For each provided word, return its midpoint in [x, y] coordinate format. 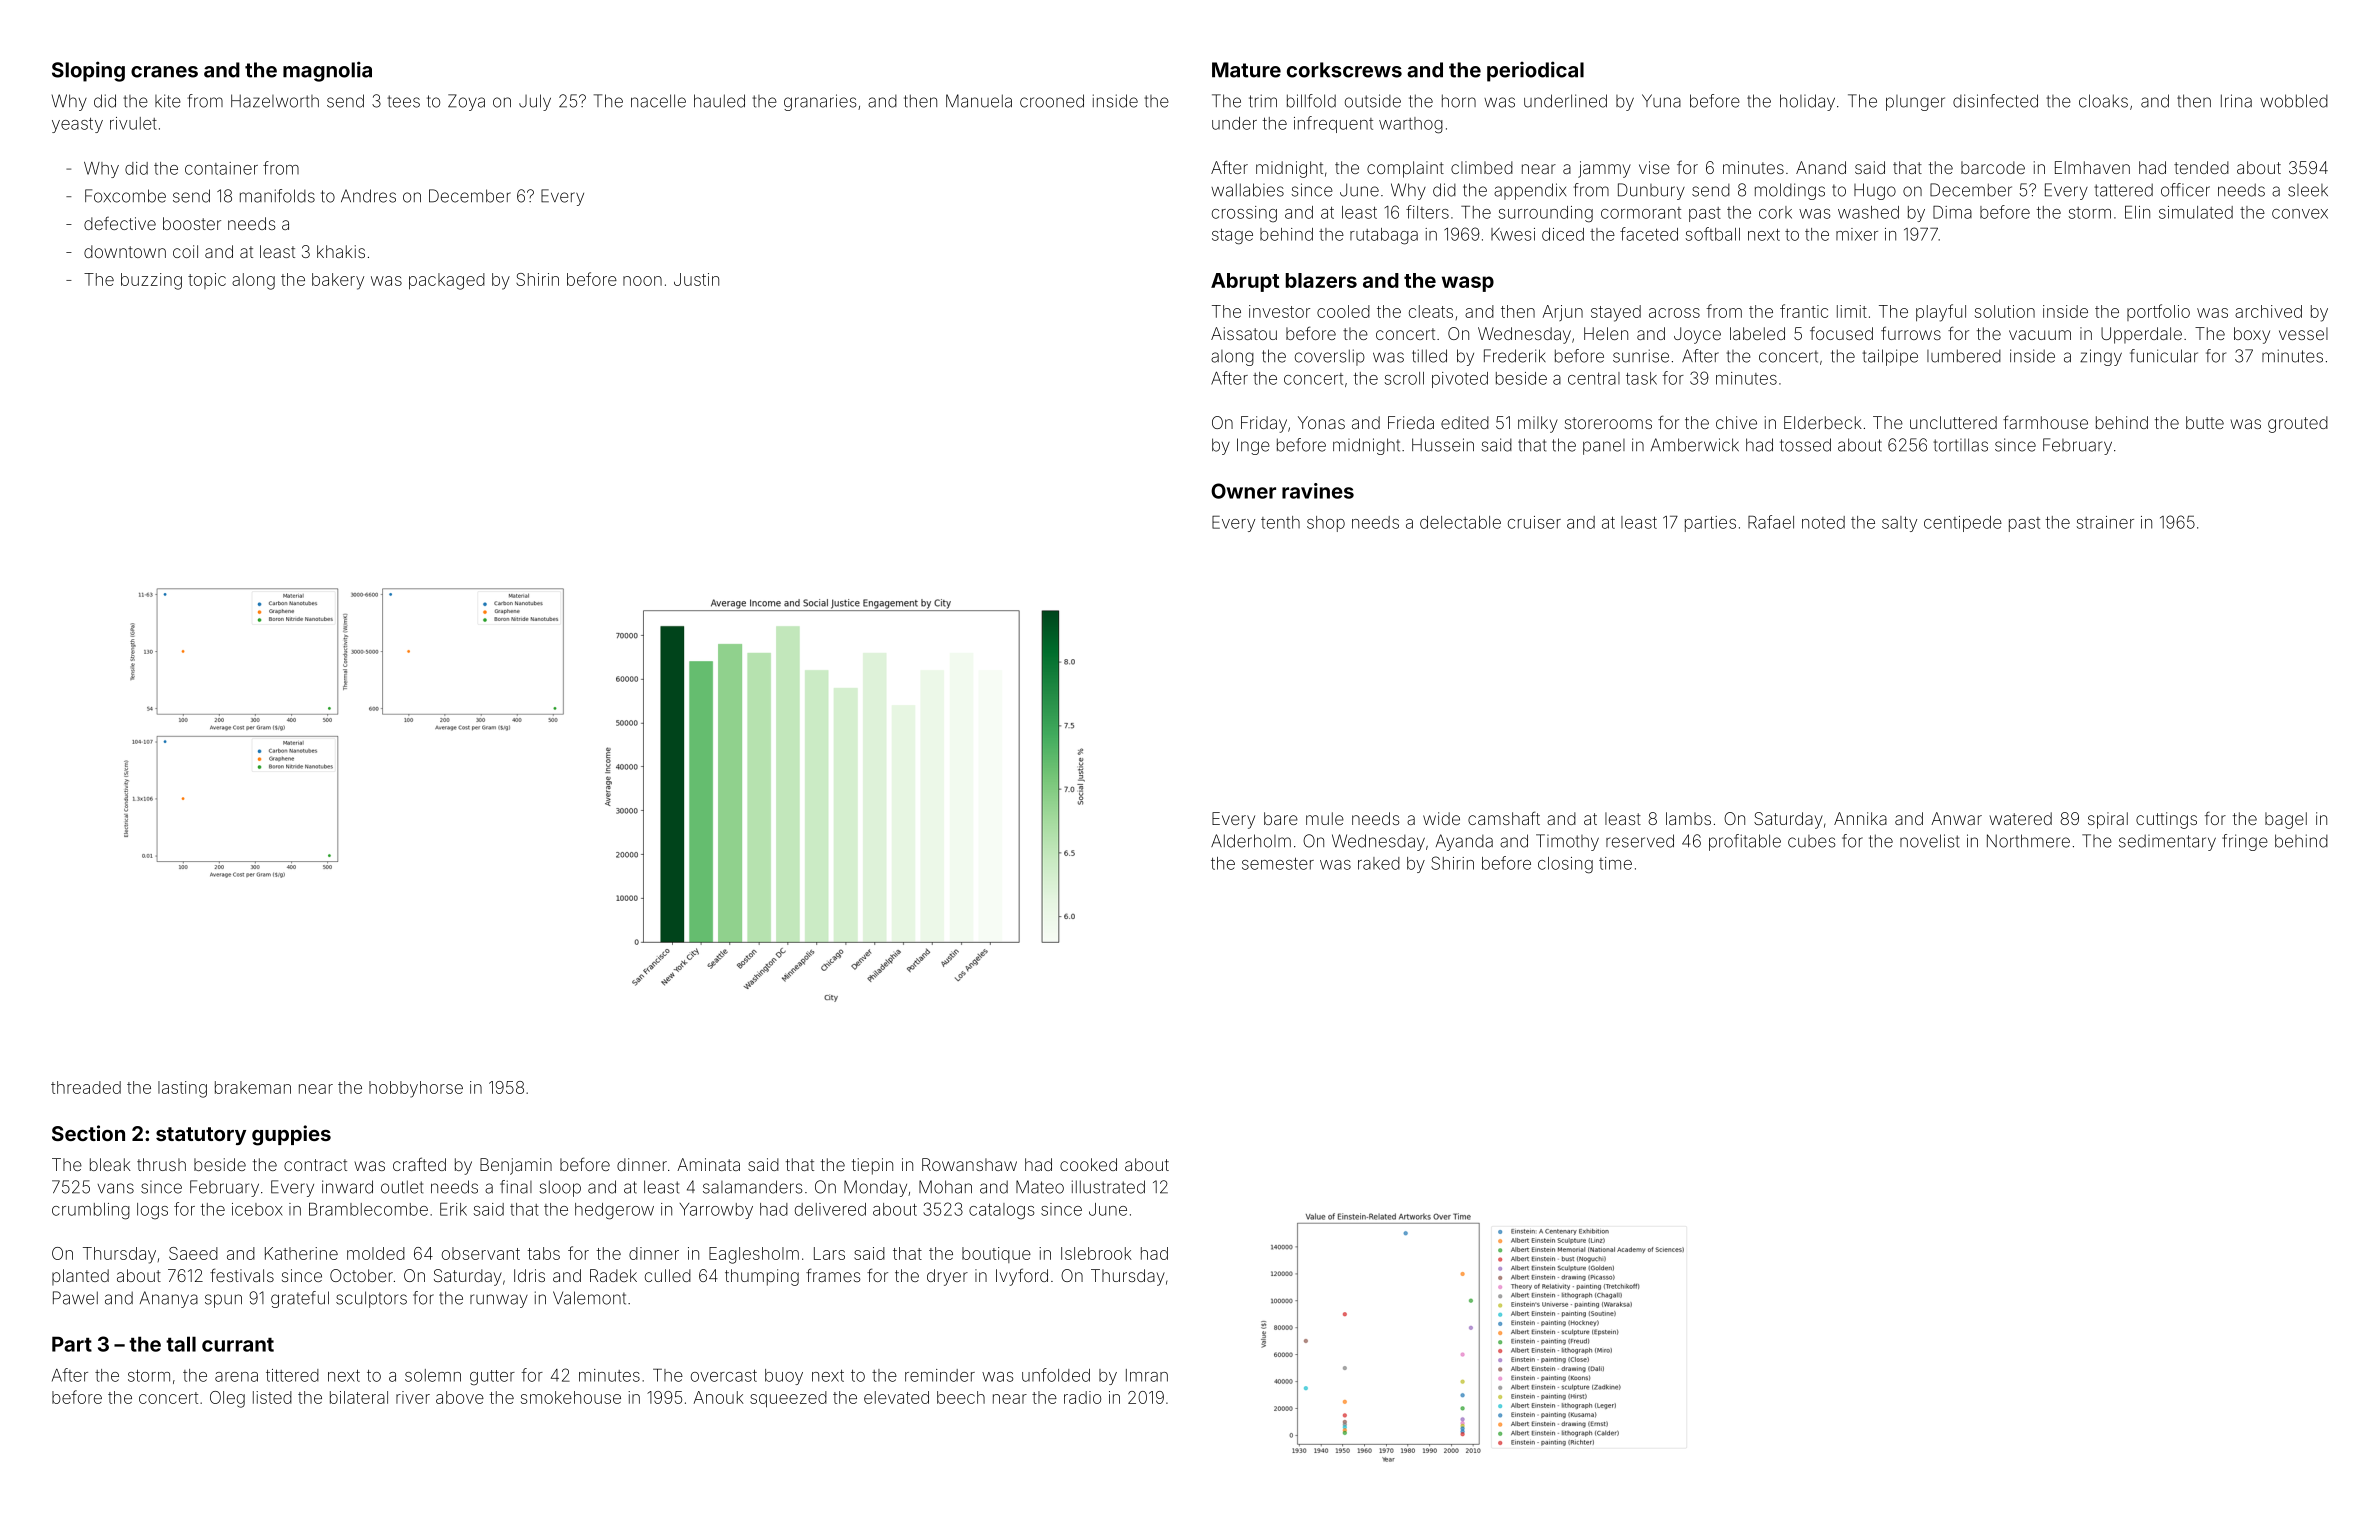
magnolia [327, 71]
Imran [1147, 1375]
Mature [1246, 70]
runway [499, 1301]
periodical [1535, 71]
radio [1082, 1397]
